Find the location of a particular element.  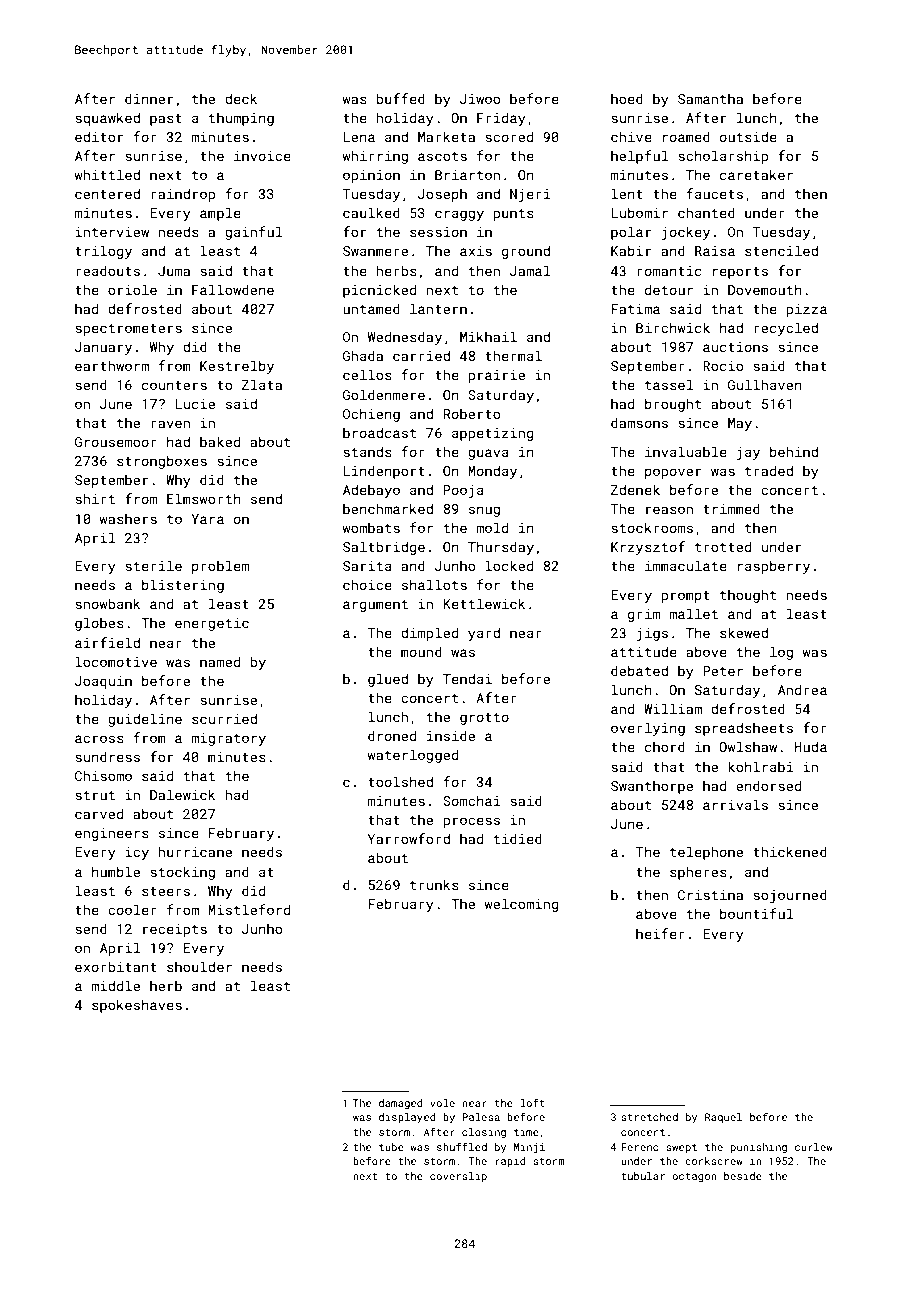

spokeshaves is located at coordinates (137, 1006).
